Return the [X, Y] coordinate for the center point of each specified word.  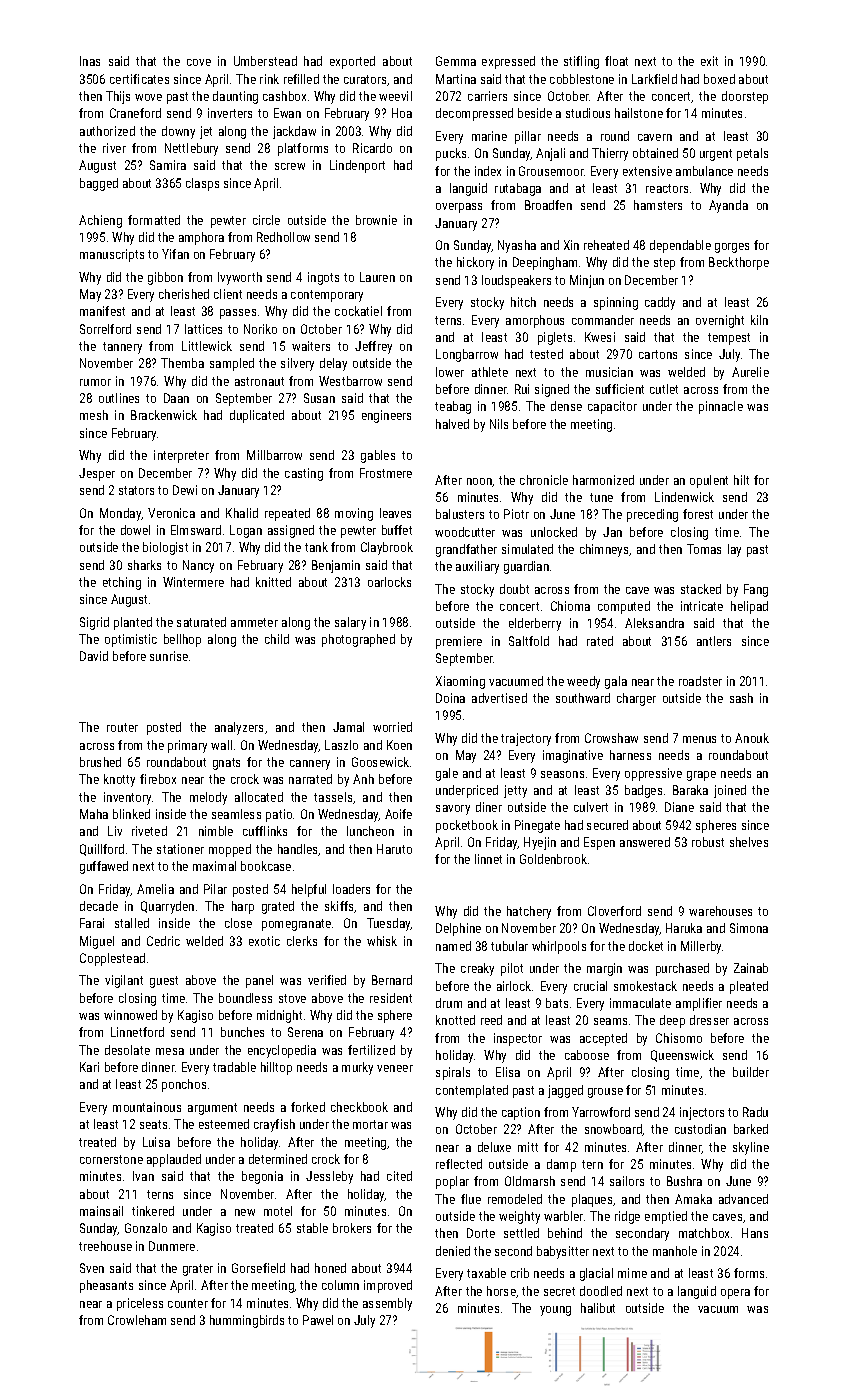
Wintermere [193, 582]
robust [708, 842]
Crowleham [137, 1320]
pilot [512, 969]
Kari [89, 1067]
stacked [701, 589]
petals [752, 154]
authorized [107, 131]
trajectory [526, 739]
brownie [376, 220]
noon [479, 481]
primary [187, 746]
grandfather [466, 550]
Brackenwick [164, 415]
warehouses [720, 911]
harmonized [603, 480]
